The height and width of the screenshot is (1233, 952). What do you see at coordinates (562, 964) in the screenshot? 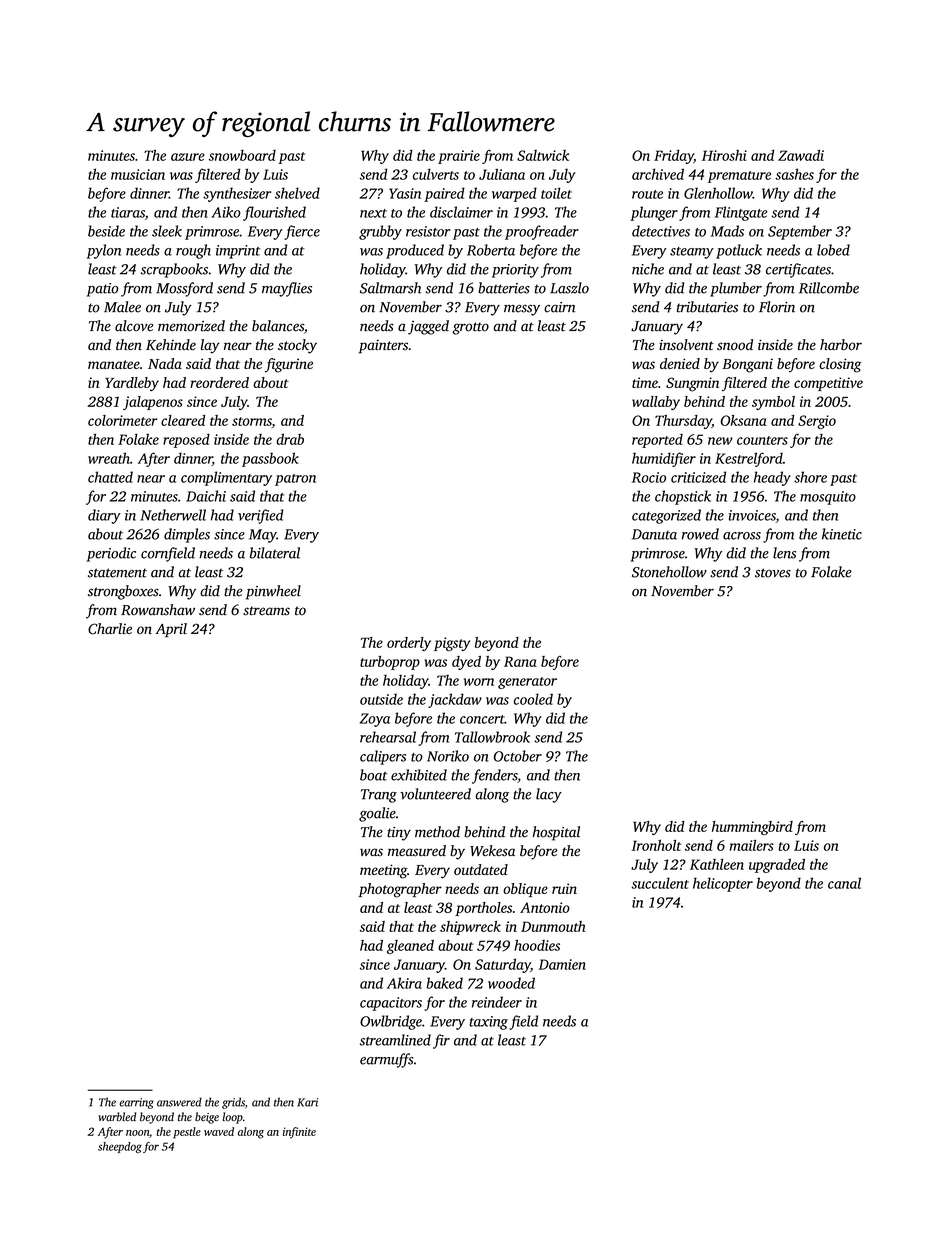
I see `Damien` at bounding box center [562, 964].
